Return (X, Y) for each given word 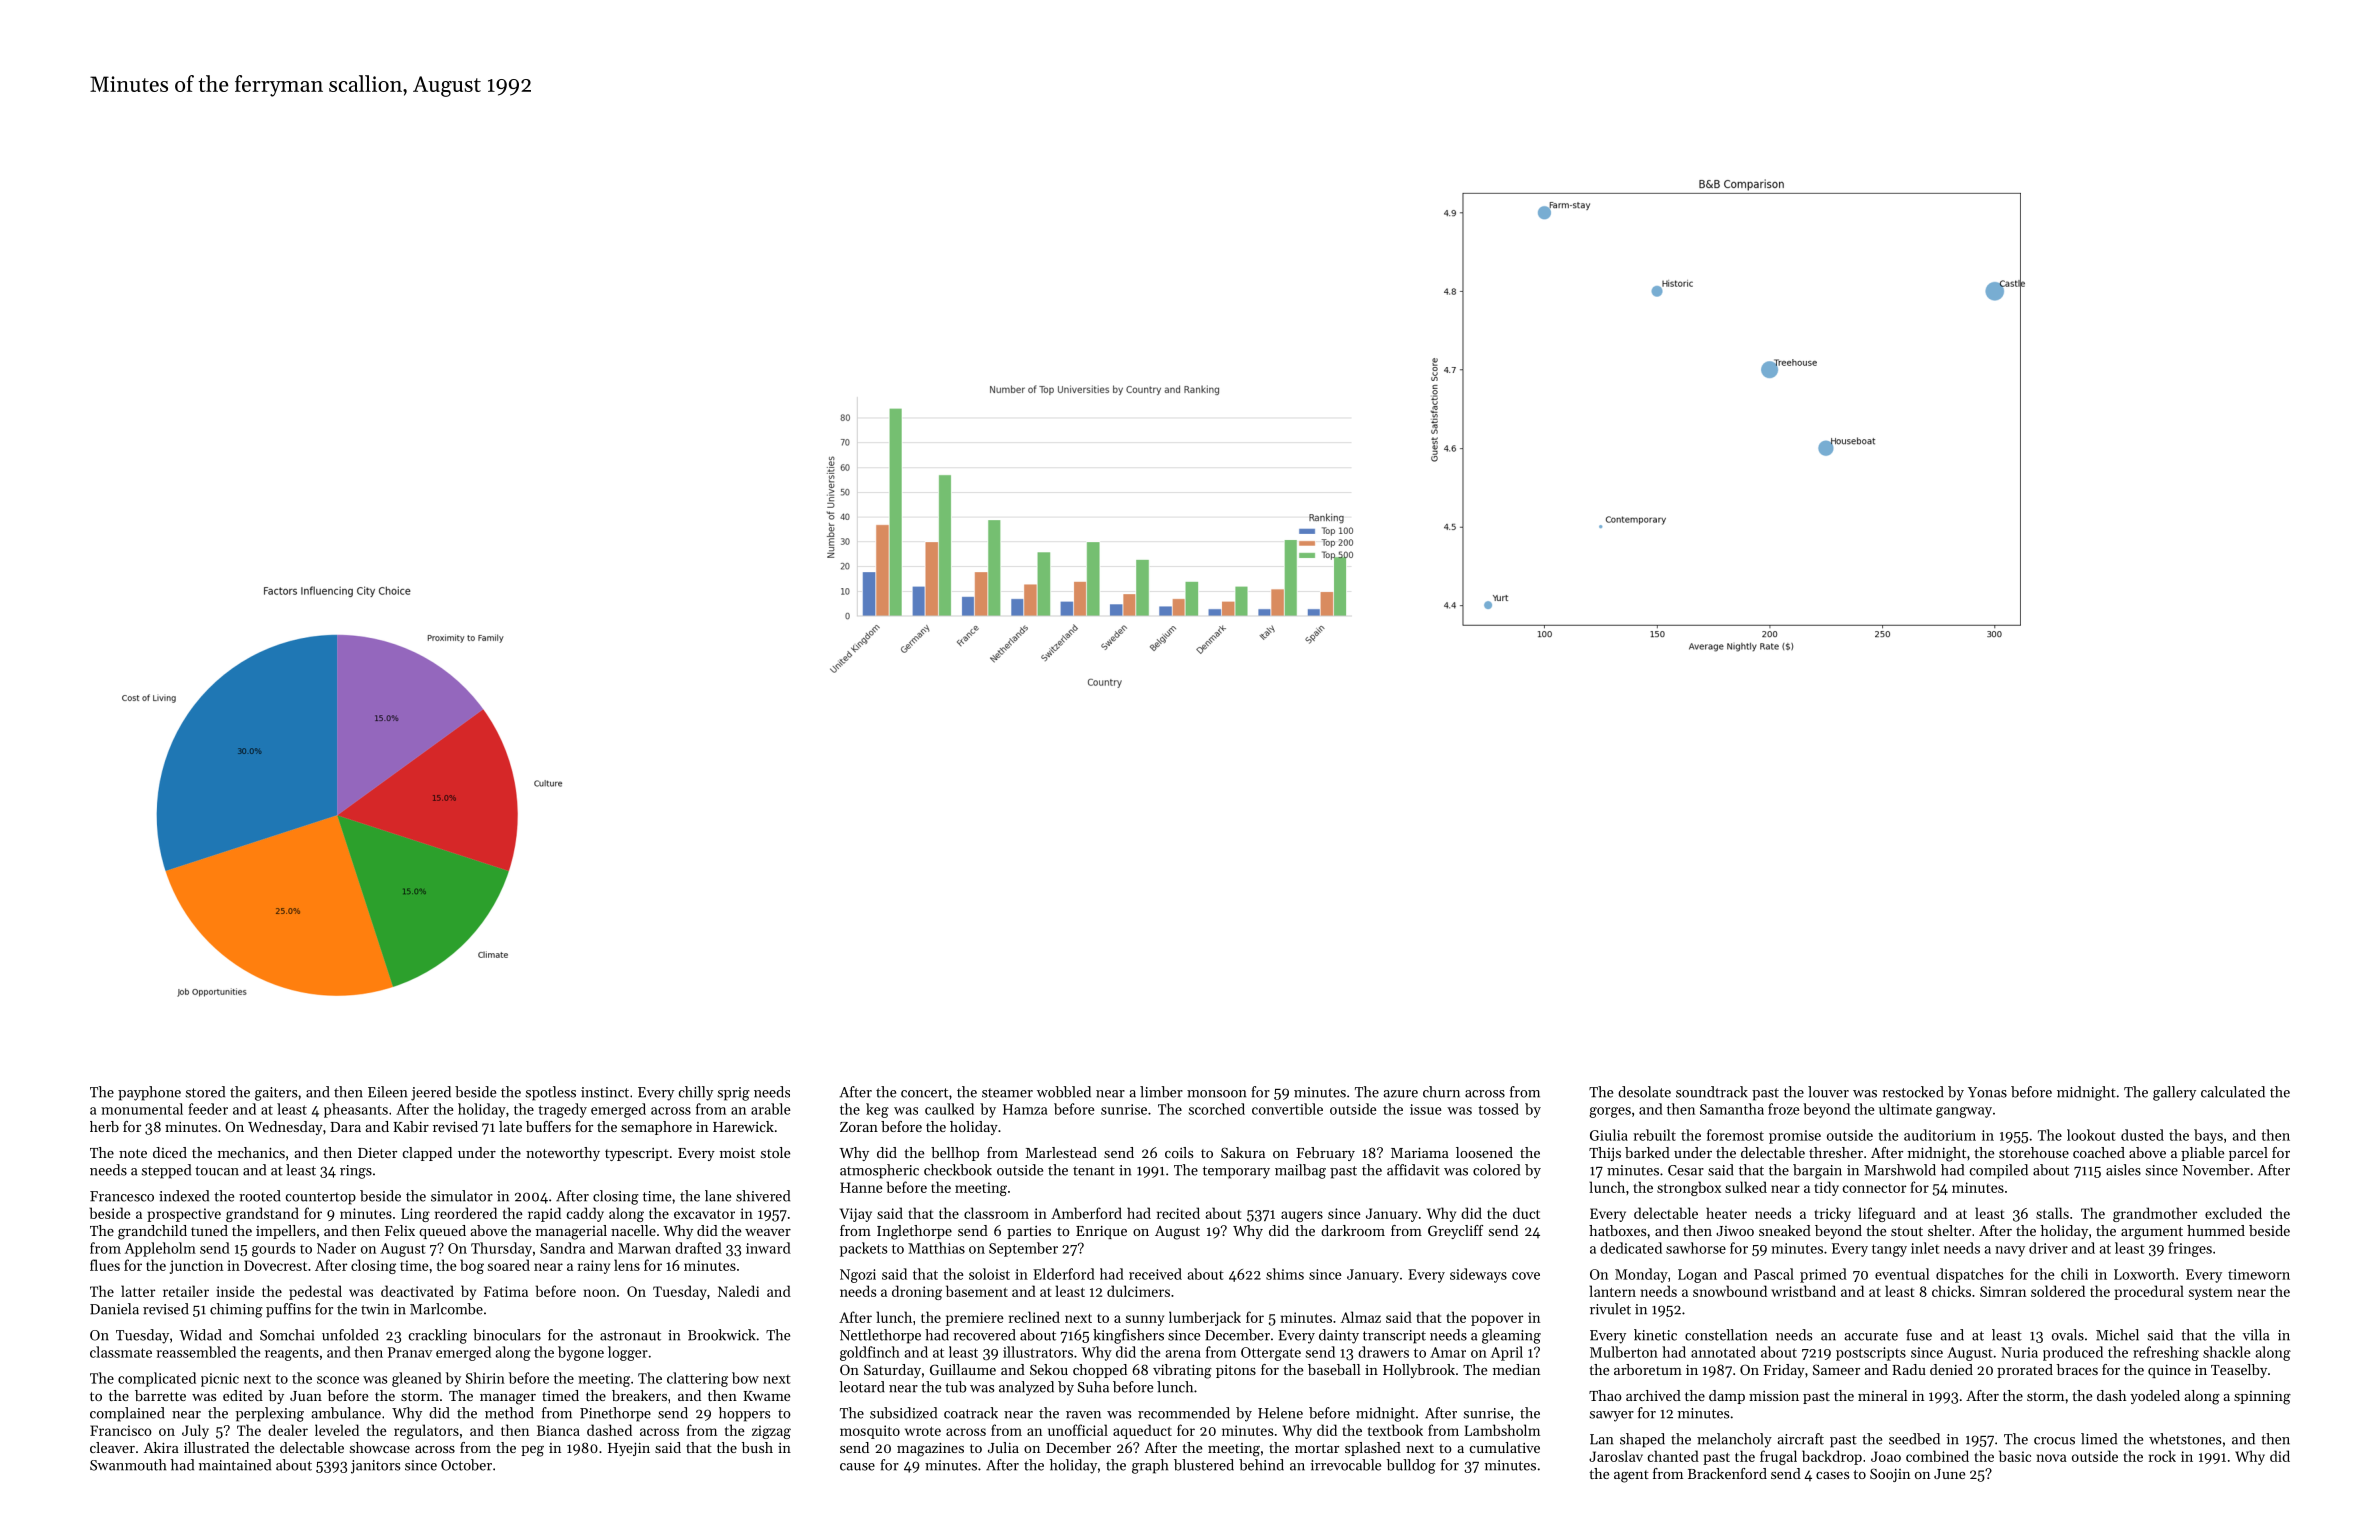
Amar (1448, 1352)
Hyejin (629, 1449)
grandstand (262, 1214)
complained (127, 1414)
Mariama (1420, 1152)
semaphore (656, 1128)
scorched (1217, 1109)
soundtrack (1712, 1092)
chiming (236, 1310)
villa (2256, 1335)
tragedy (562, 1110)
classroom (996, 1213)
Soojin (1890, 1475)
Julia (1003, 1447)
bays (2208, 1136)
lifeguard (1887, 1214)
